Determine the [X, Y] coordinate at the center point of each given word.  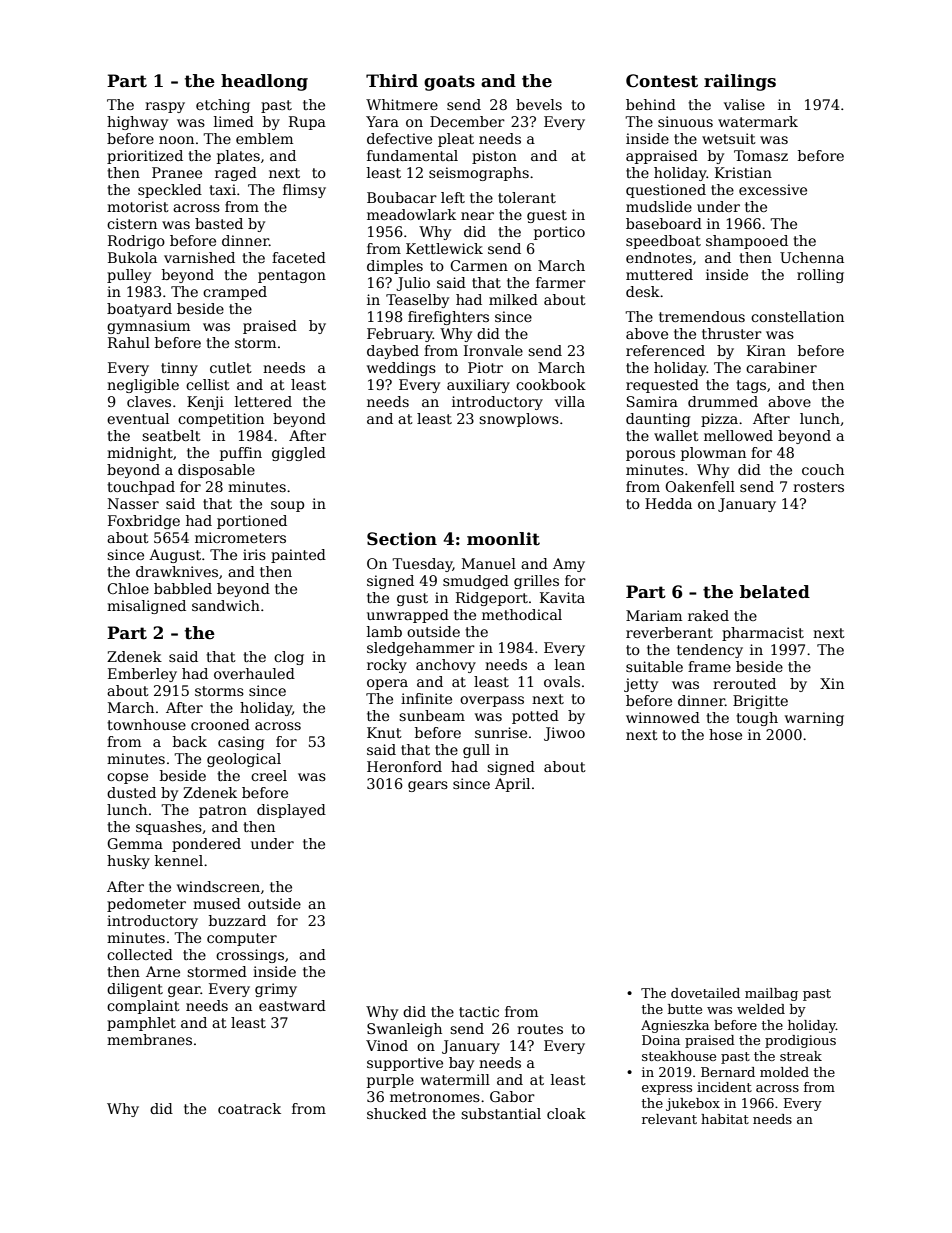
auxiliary [478, 386]
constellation [797, 316]
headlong [264, 82]
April [512, 785]
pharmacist [763, 634]
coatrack [249, 1108]
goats [449, 83]
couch [823, 469]
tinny [179, 369]
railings [740, 82]
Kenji [205, 403]
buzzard [237, 920]
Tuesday [422, 565]
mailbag [771, 994]
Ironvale [493, 350]
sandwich [226, 605]
